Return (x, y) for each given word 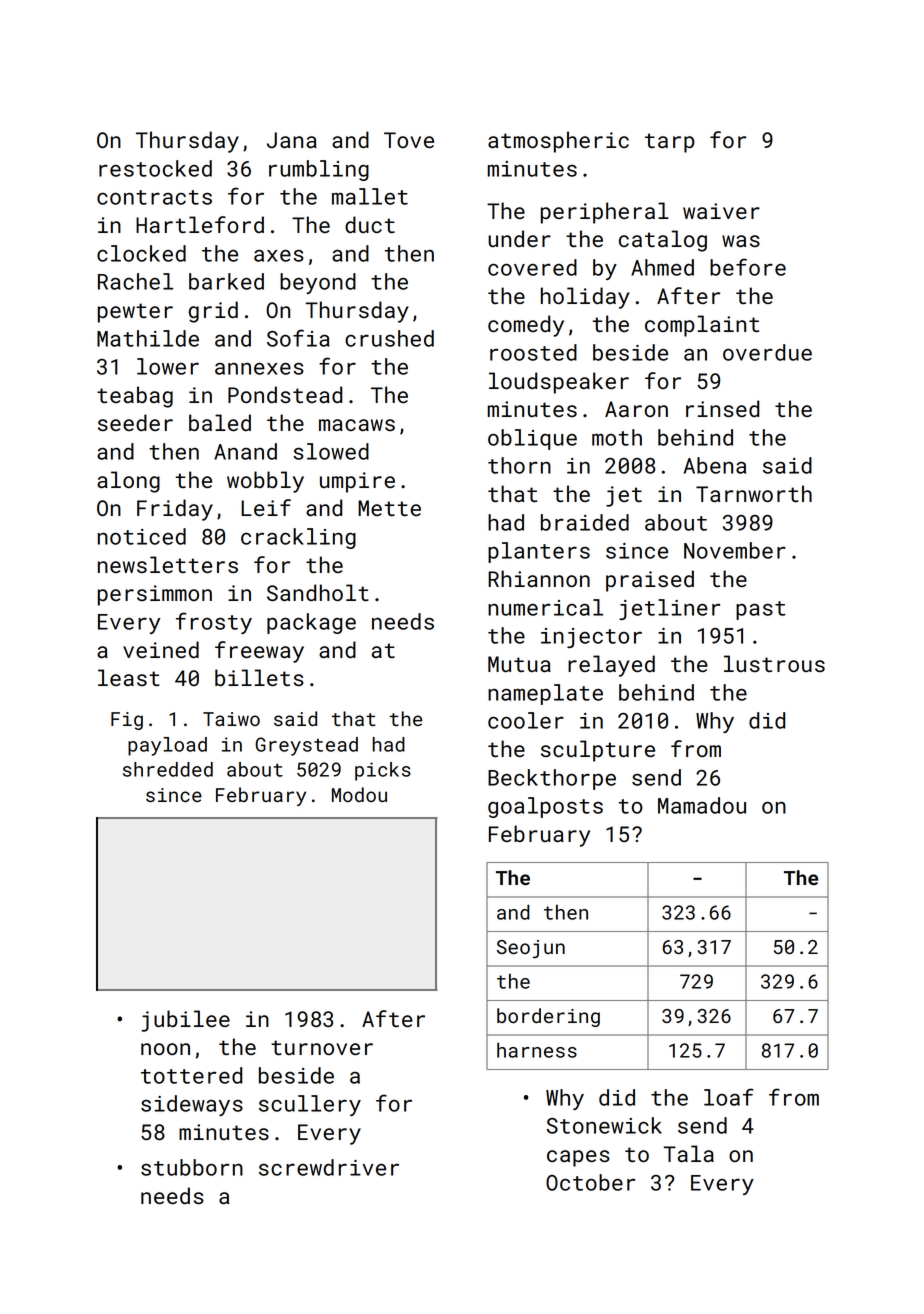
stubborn (192, 1167)
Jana (292, 140)
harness (537, 1050)
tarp (669, 143)
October (590, 1182)
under (519, 238)
